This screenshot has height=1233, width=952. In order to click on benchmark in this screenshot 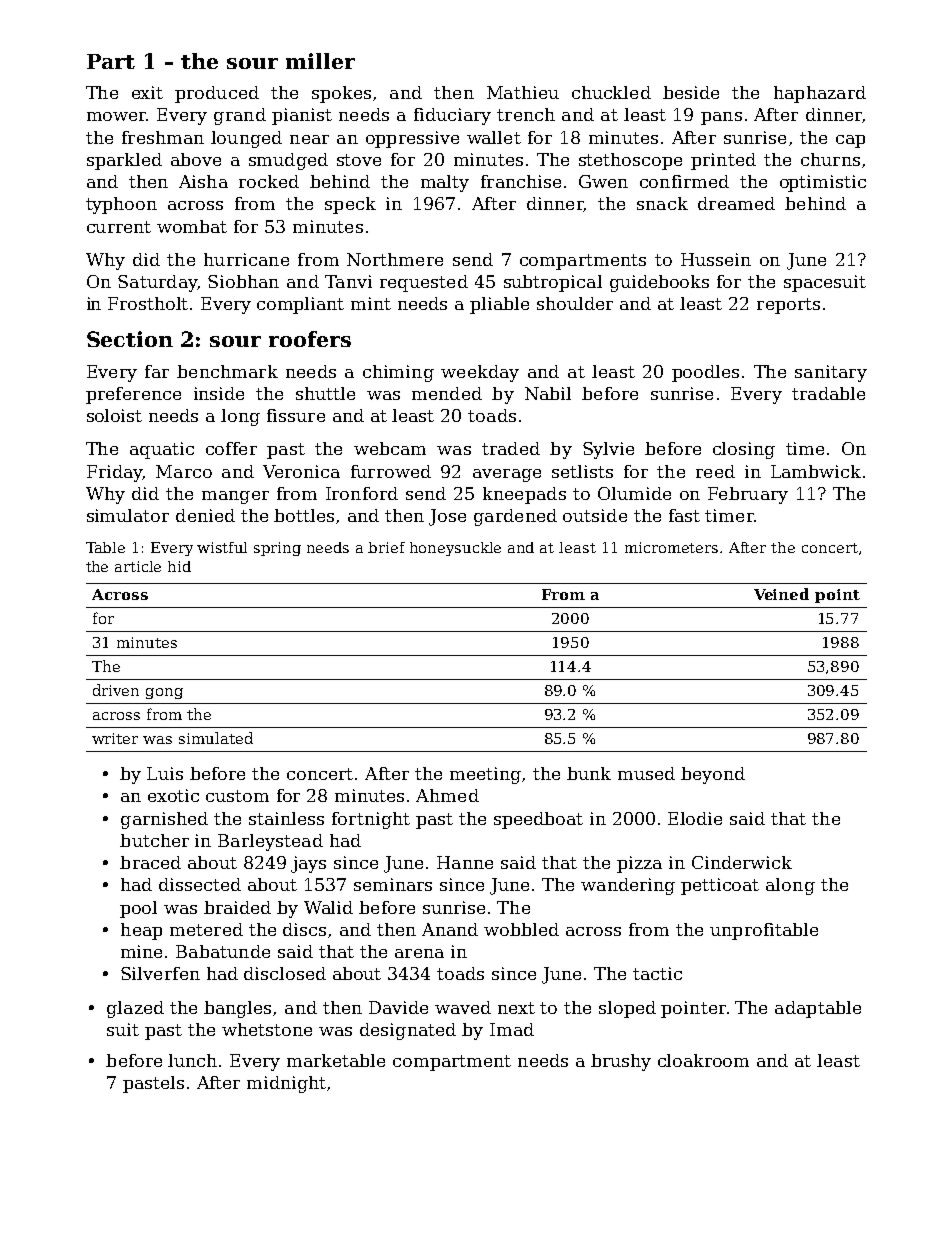, I will do `click(227, 371)`.
